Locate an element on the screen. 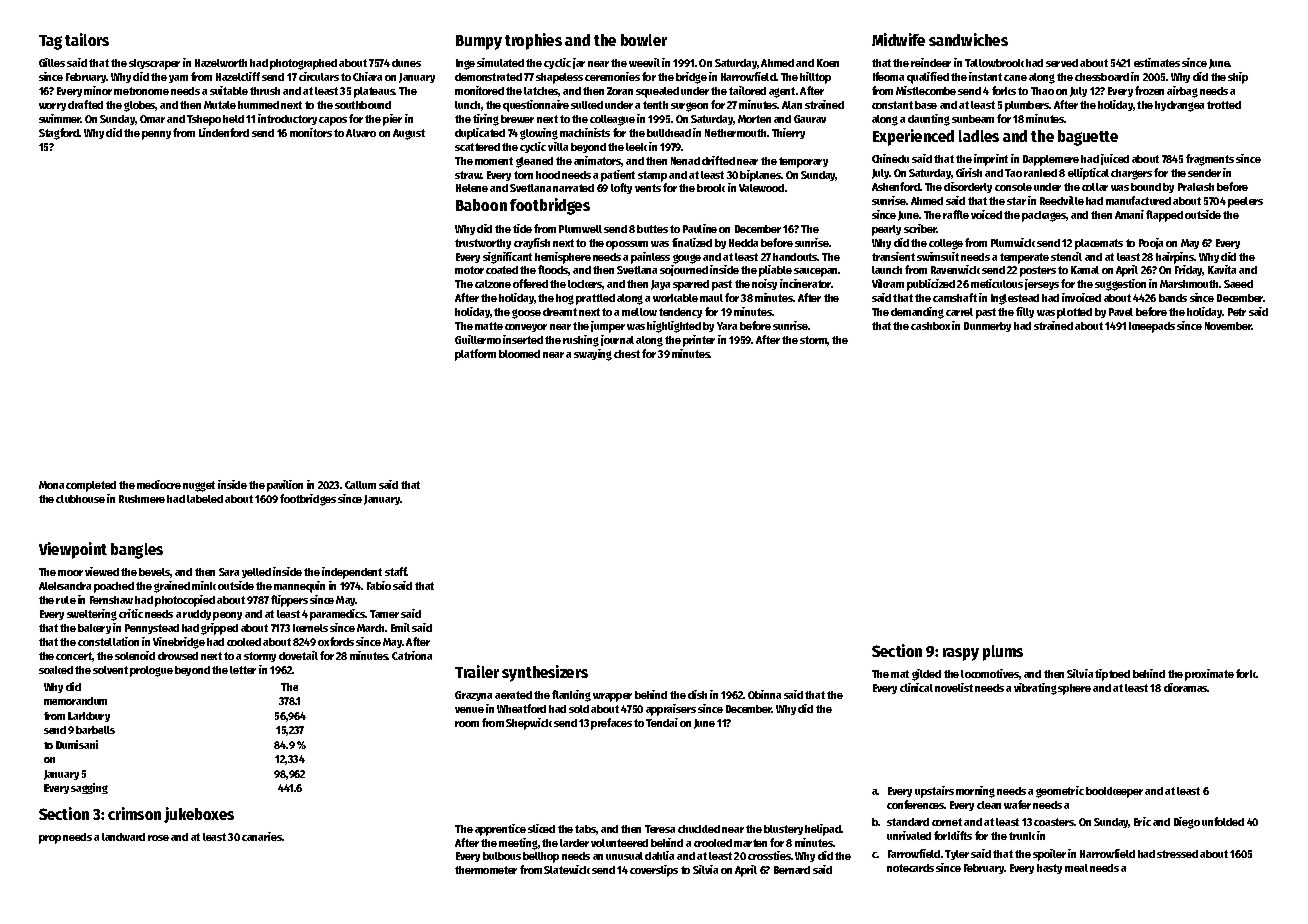 This screenshot has width=1308, height=924. Callum is located at coordinates (360, 485).
